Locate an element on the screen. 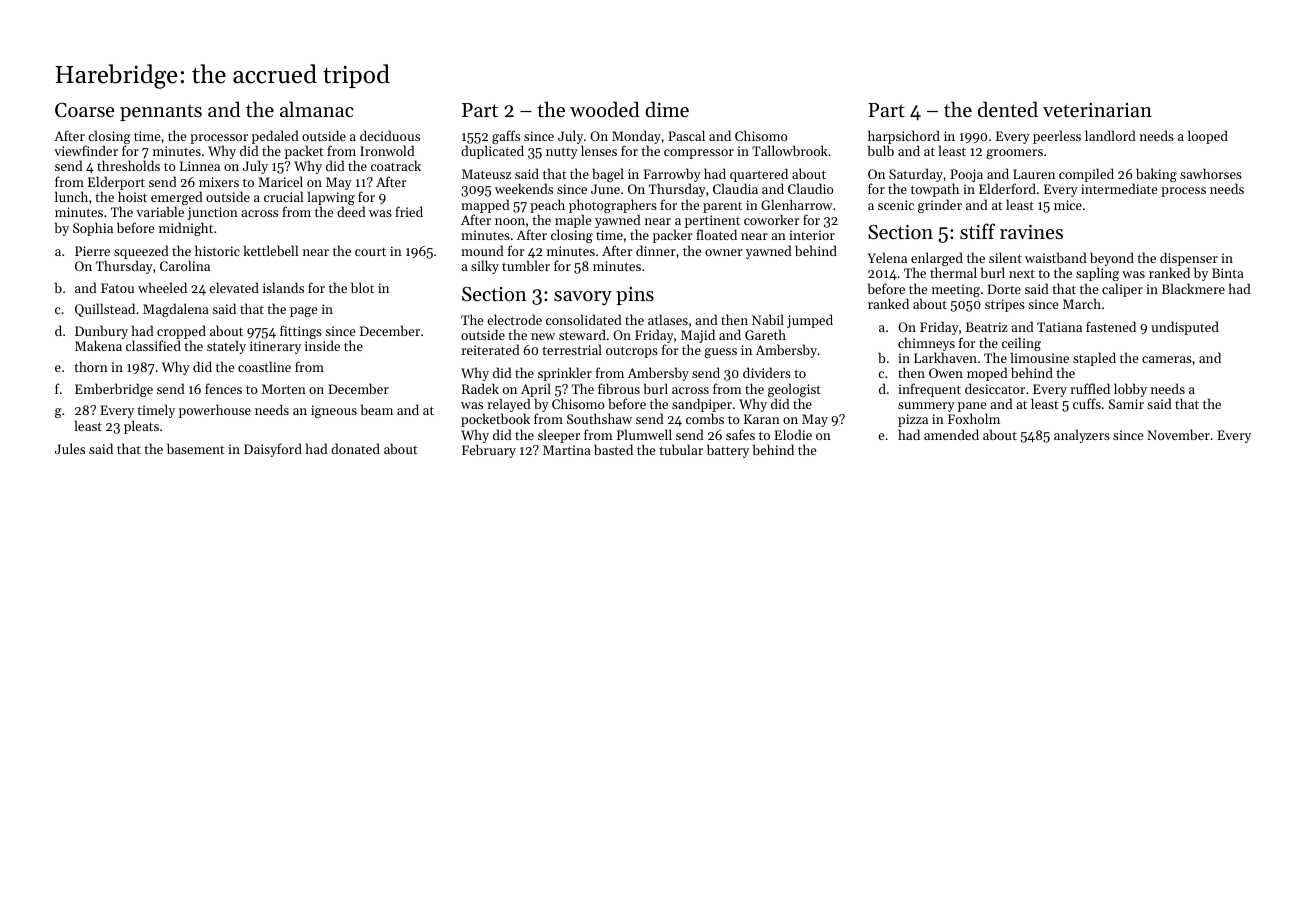 Image resolution: width=1308 pixels, height=924 pixels. page is located at coordinates (303, 312).
